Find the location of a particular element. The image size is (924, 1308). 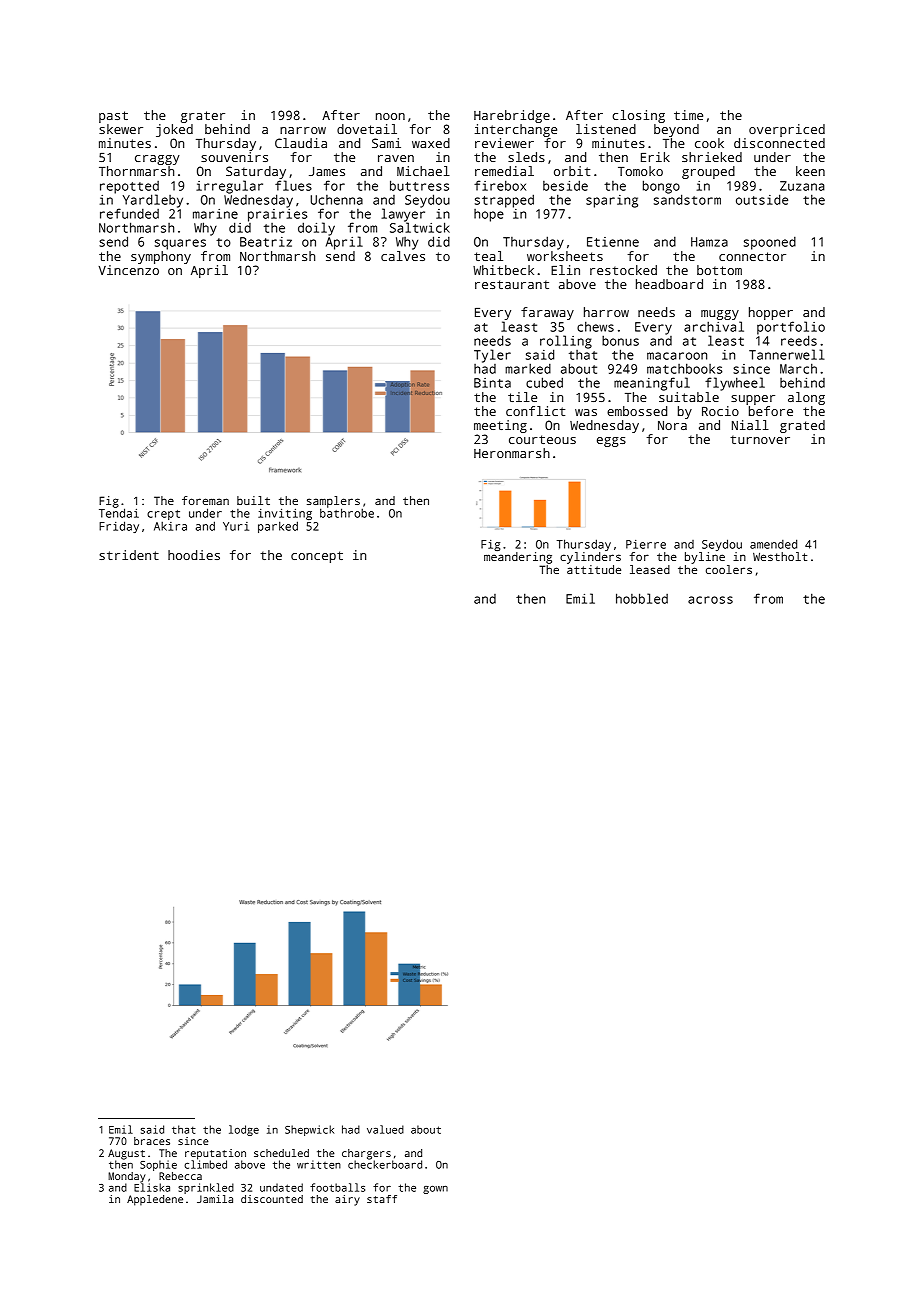

Appledene is located at coordinates (155, 1200).
